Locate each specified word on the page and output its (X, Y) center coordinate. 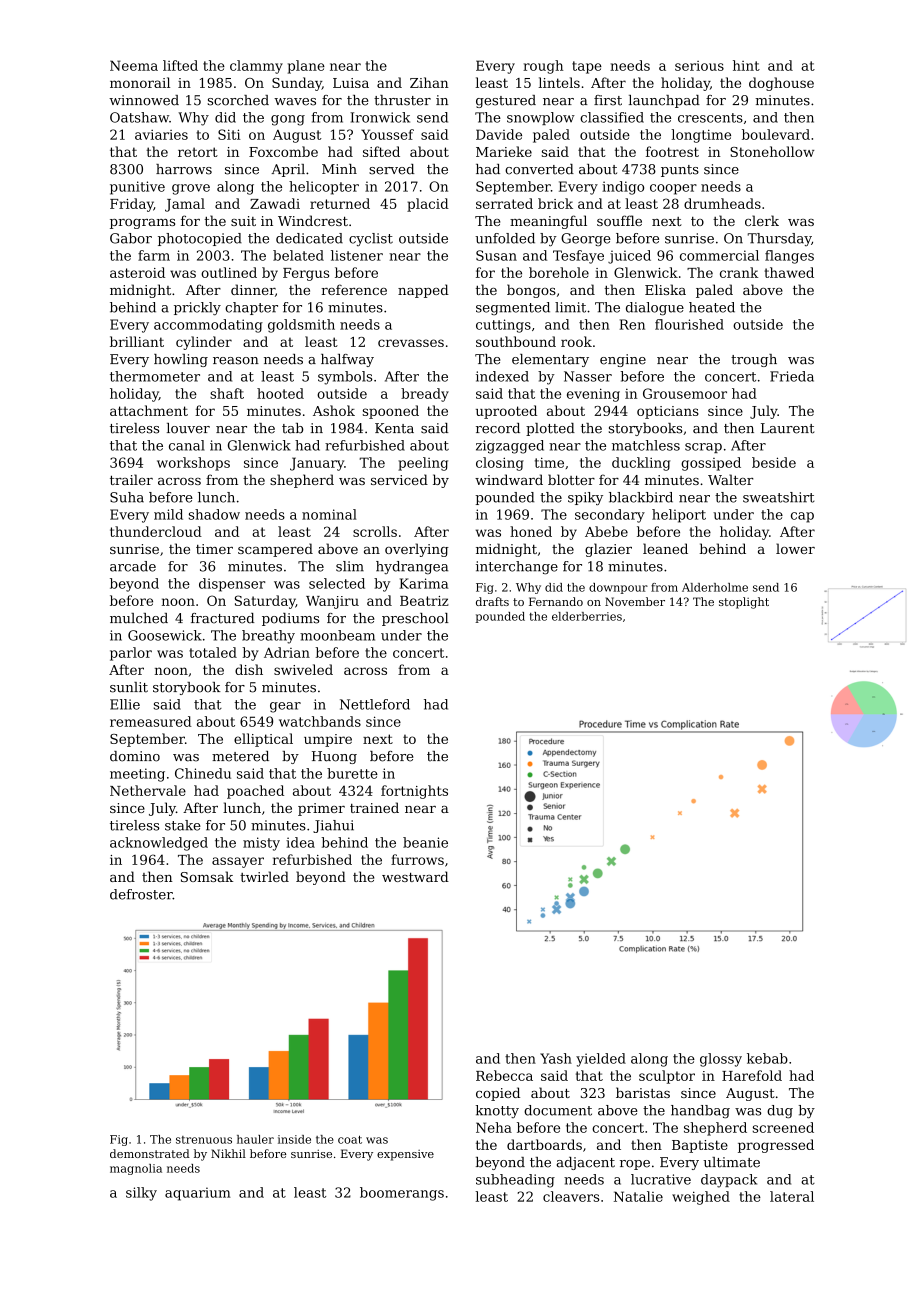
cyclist (371, 239)
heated (712, 307)
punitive (137, 188)
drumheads (722, 203)
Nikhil (228, 1153)
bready (425, 395)
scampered (275, 550)
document (558, 1110)
